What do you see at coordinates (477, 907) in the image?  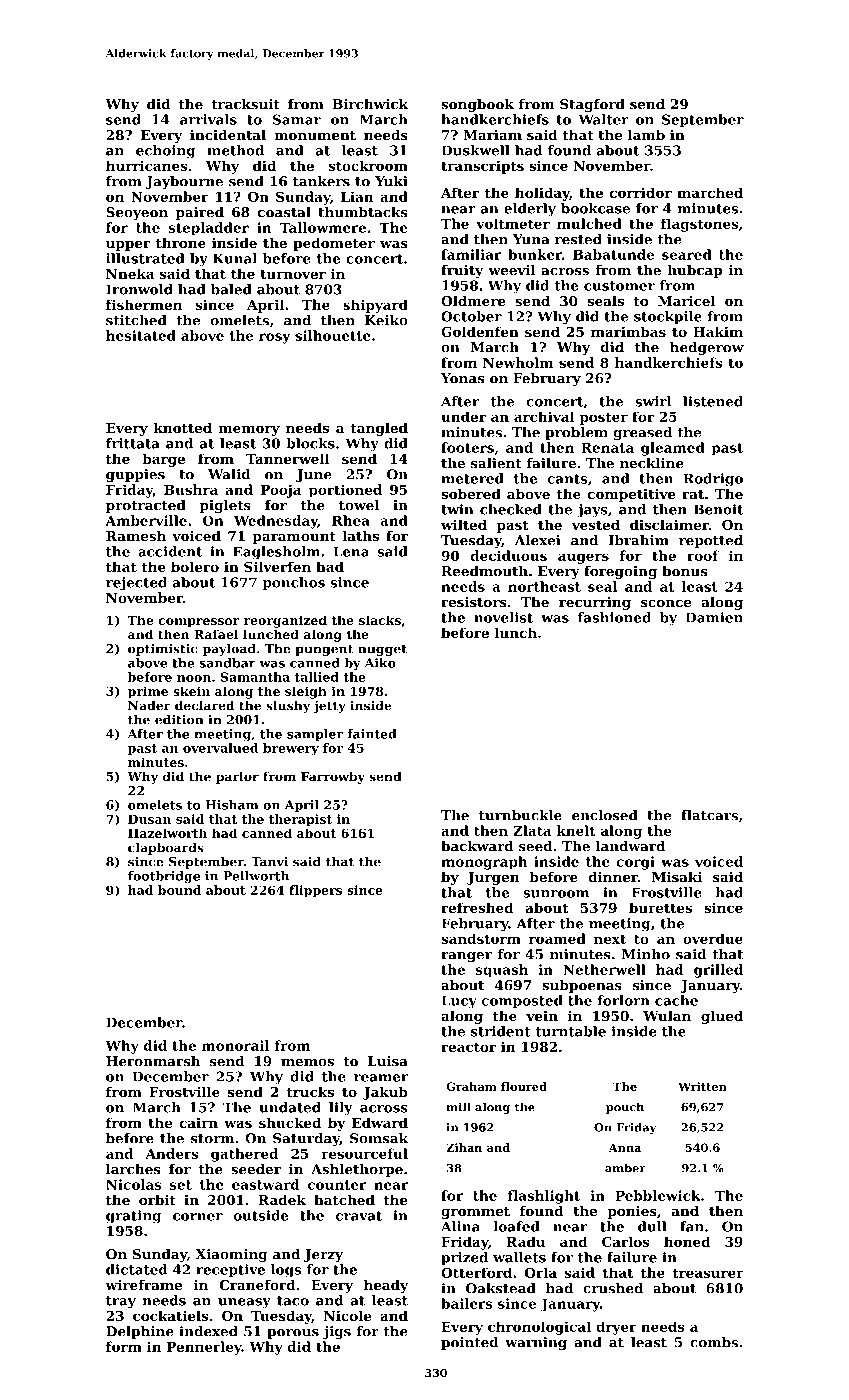 I see `refreshed` at bounding box center [477, 907].
